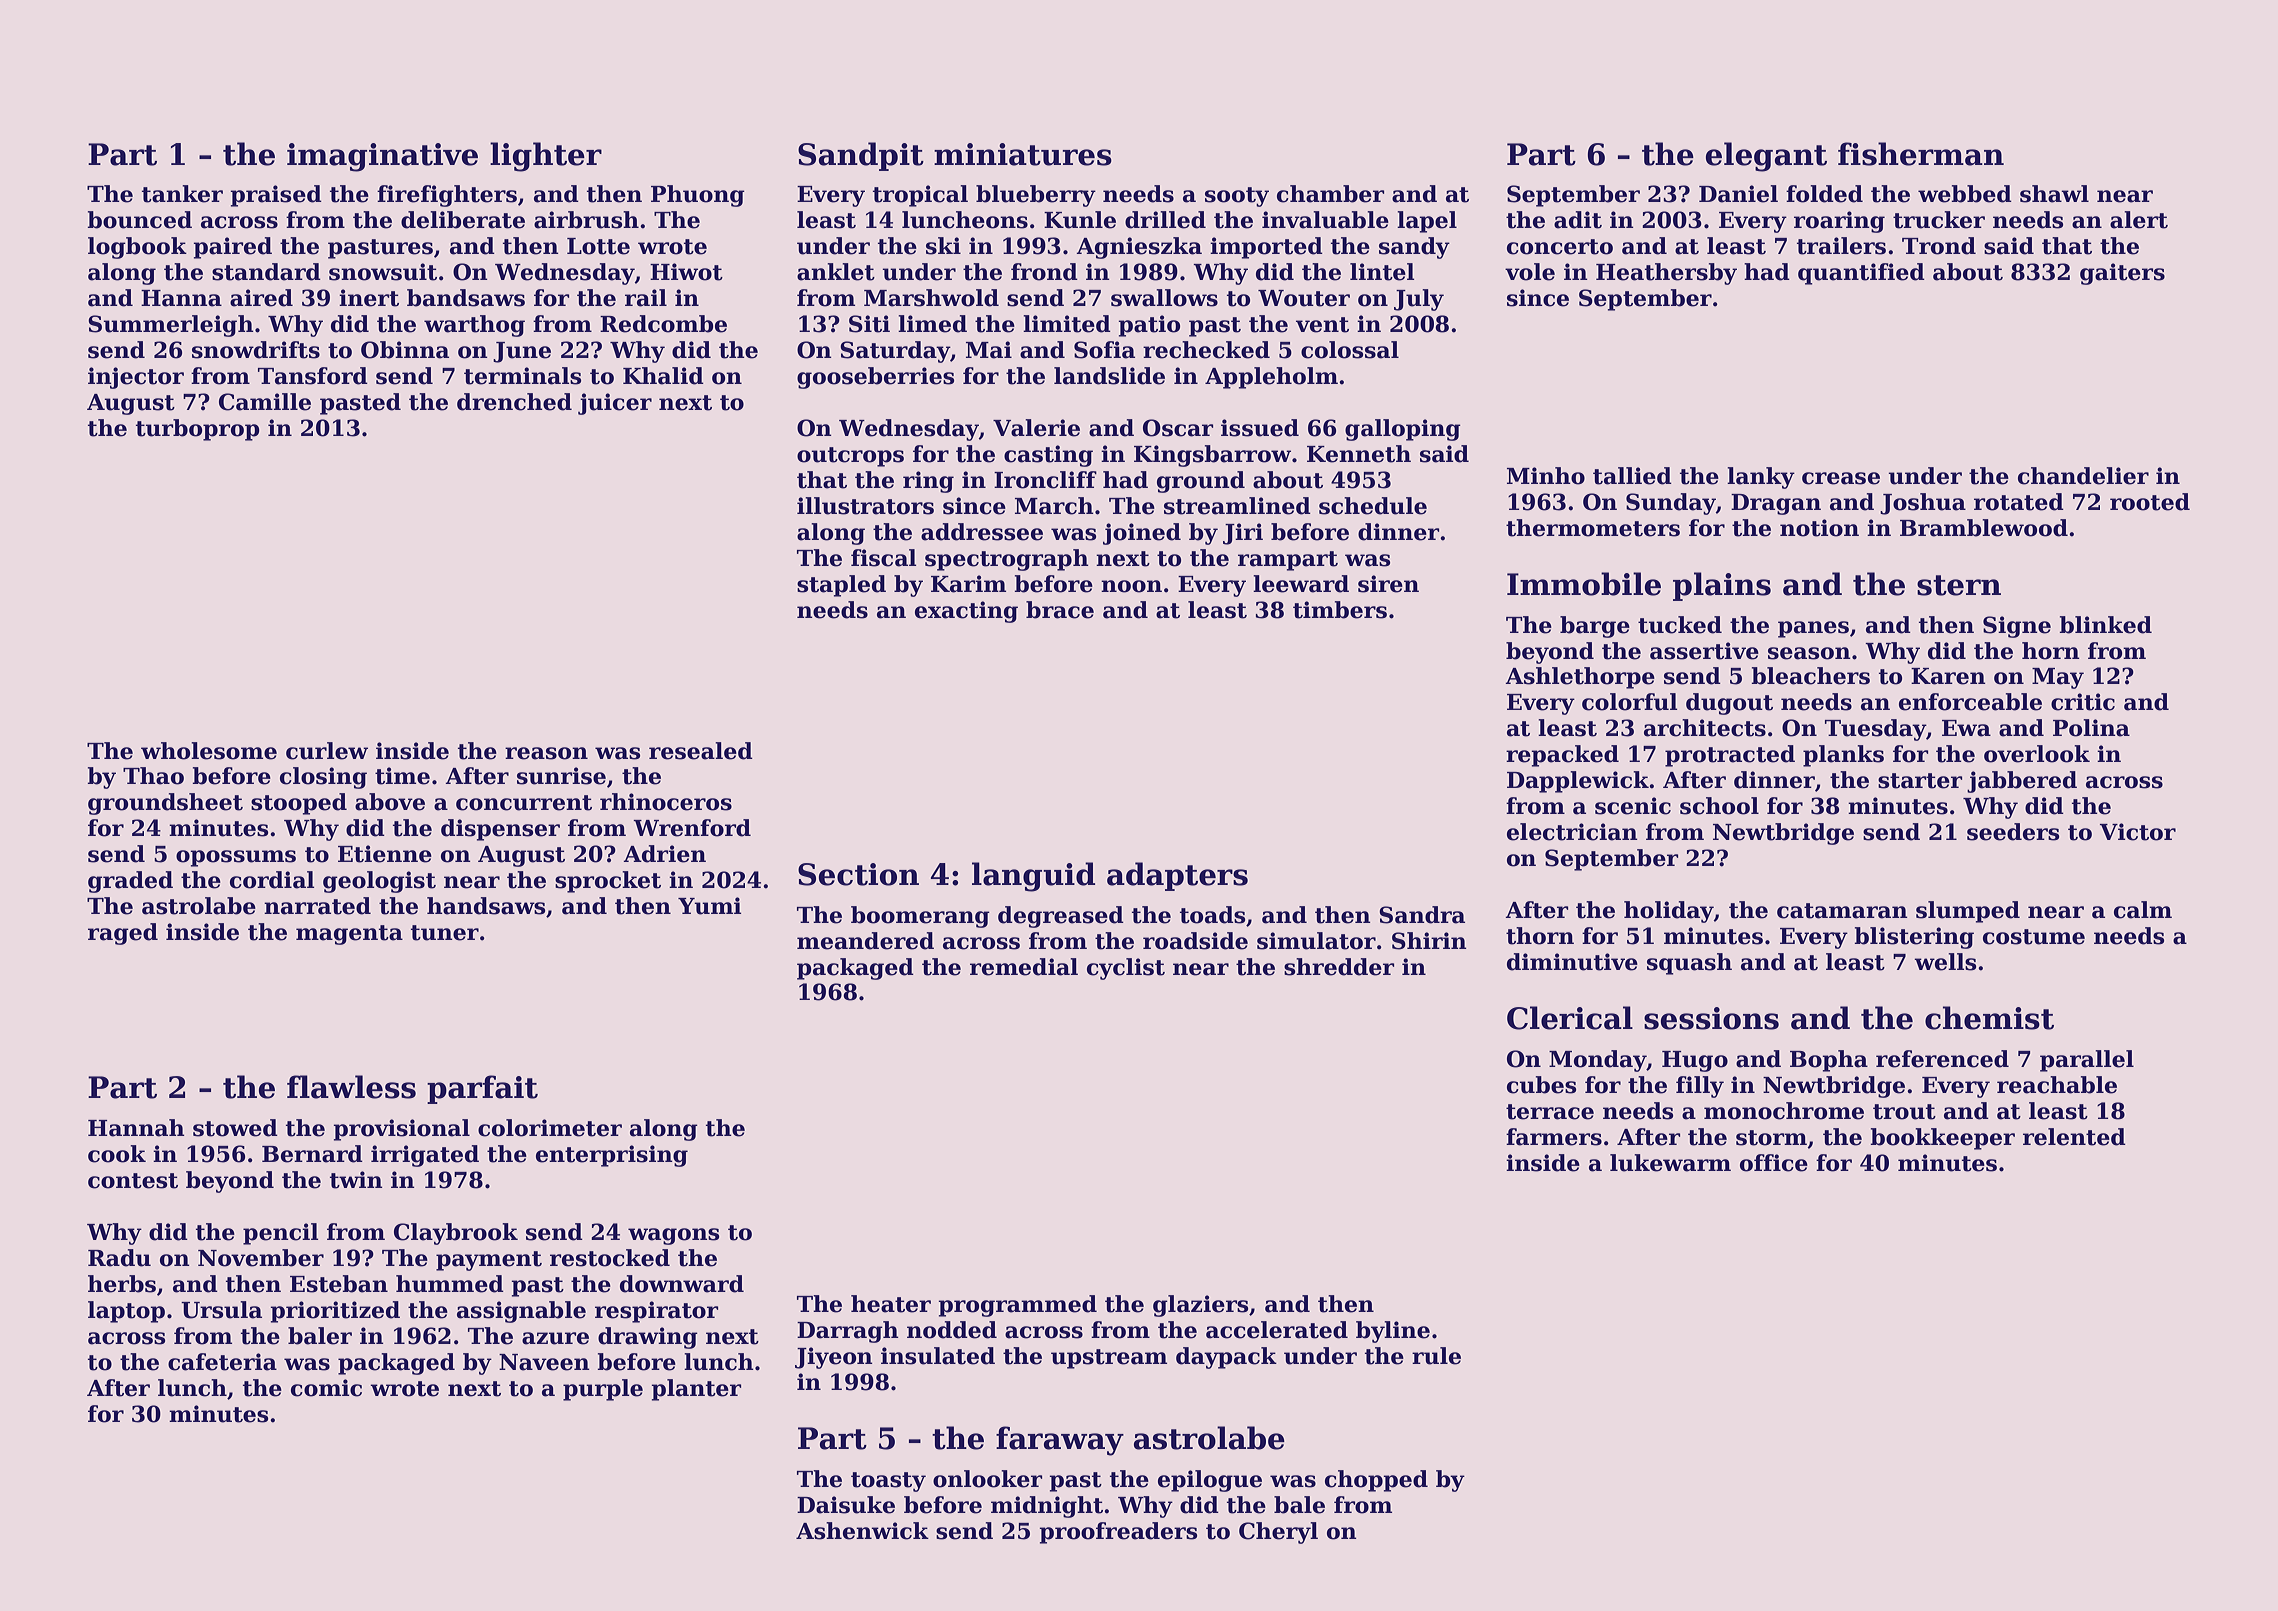 The height and width of the page is (1611, 2278). I want to click on praised, so click(276, 196).
